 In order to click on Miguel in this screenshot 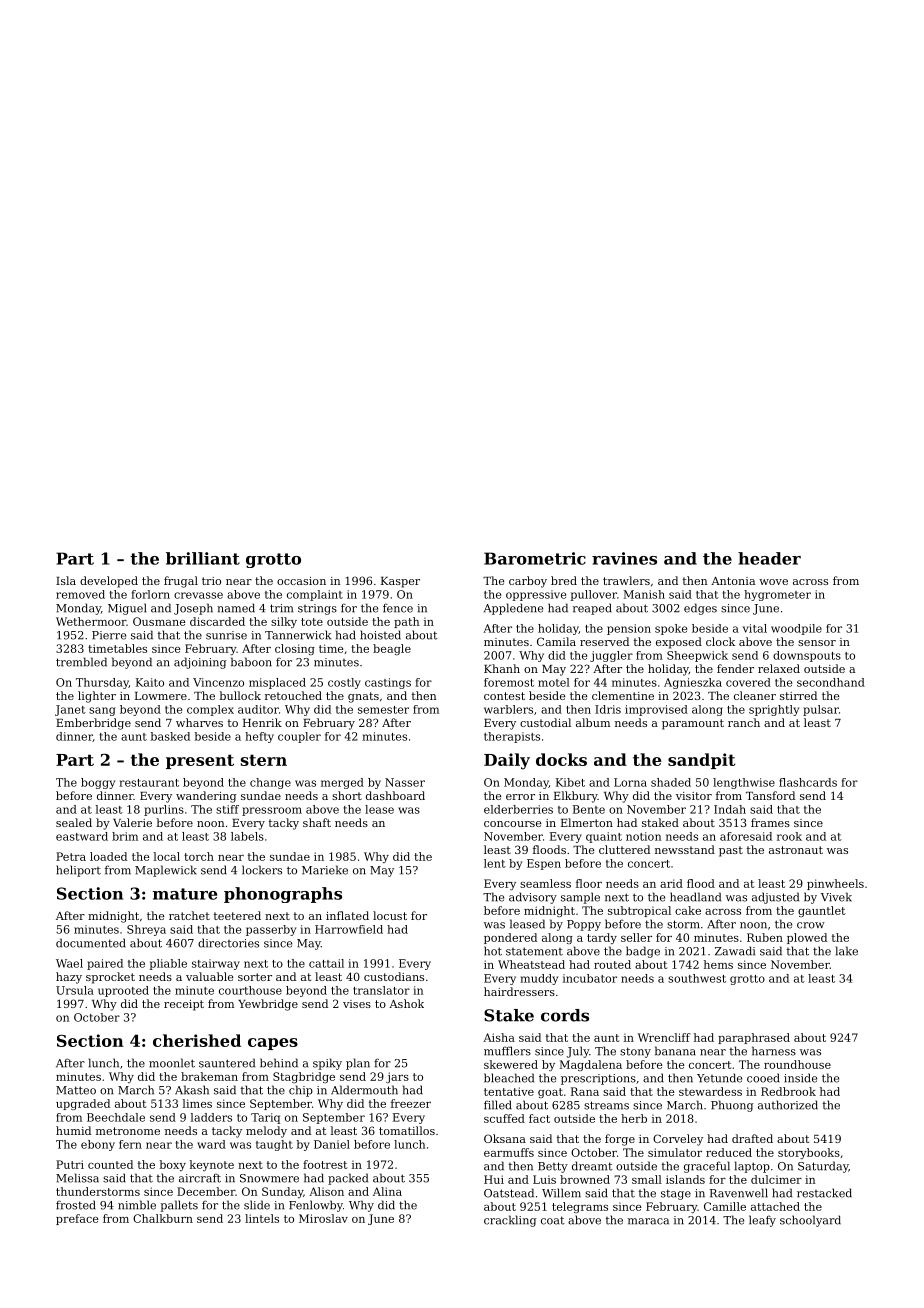, I will do `click(127, 609)`.
